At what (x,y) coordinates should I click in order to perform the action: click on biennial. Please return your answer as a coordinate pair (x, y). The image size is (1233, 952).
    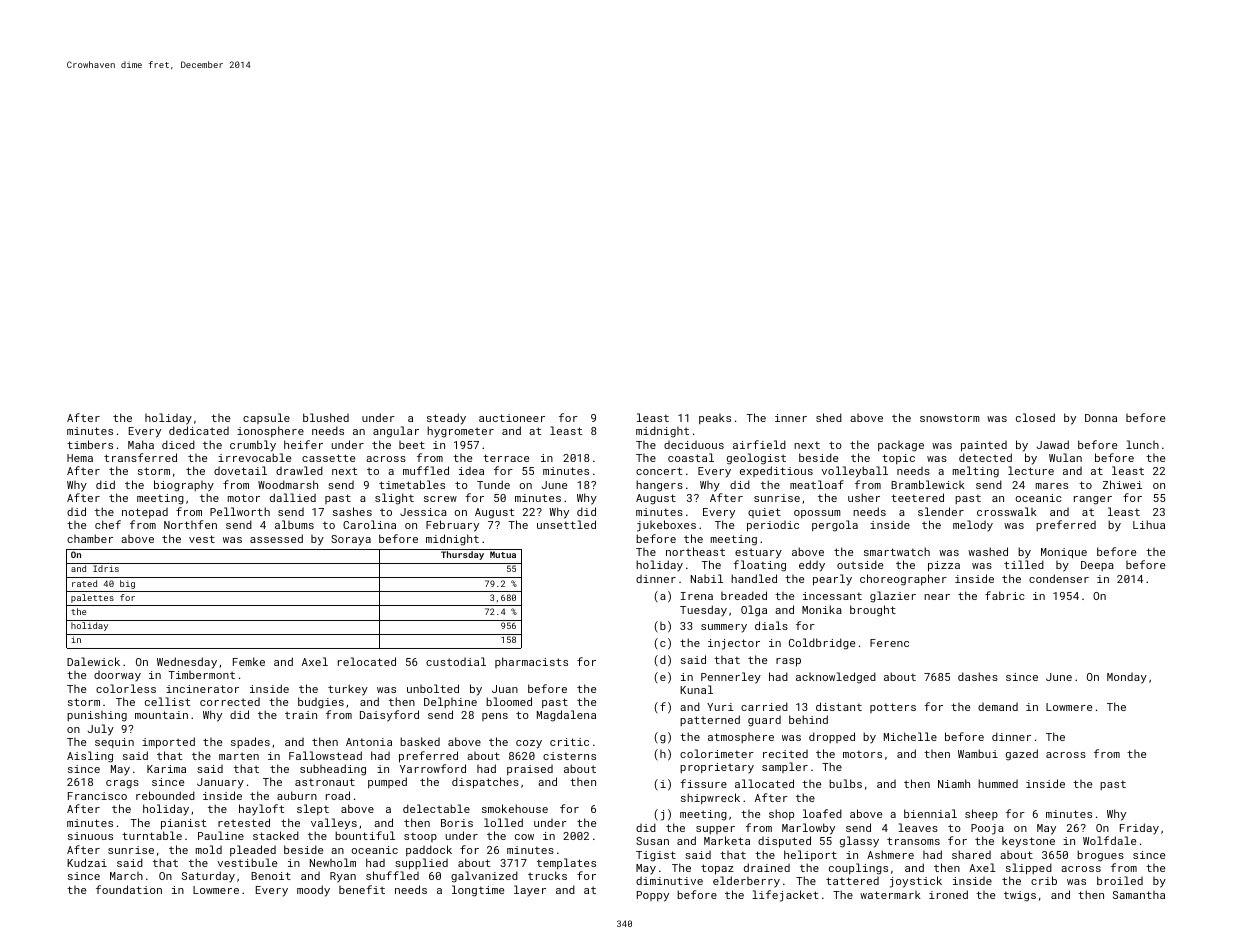
    Looking at the image, I should click on (930, 813).
